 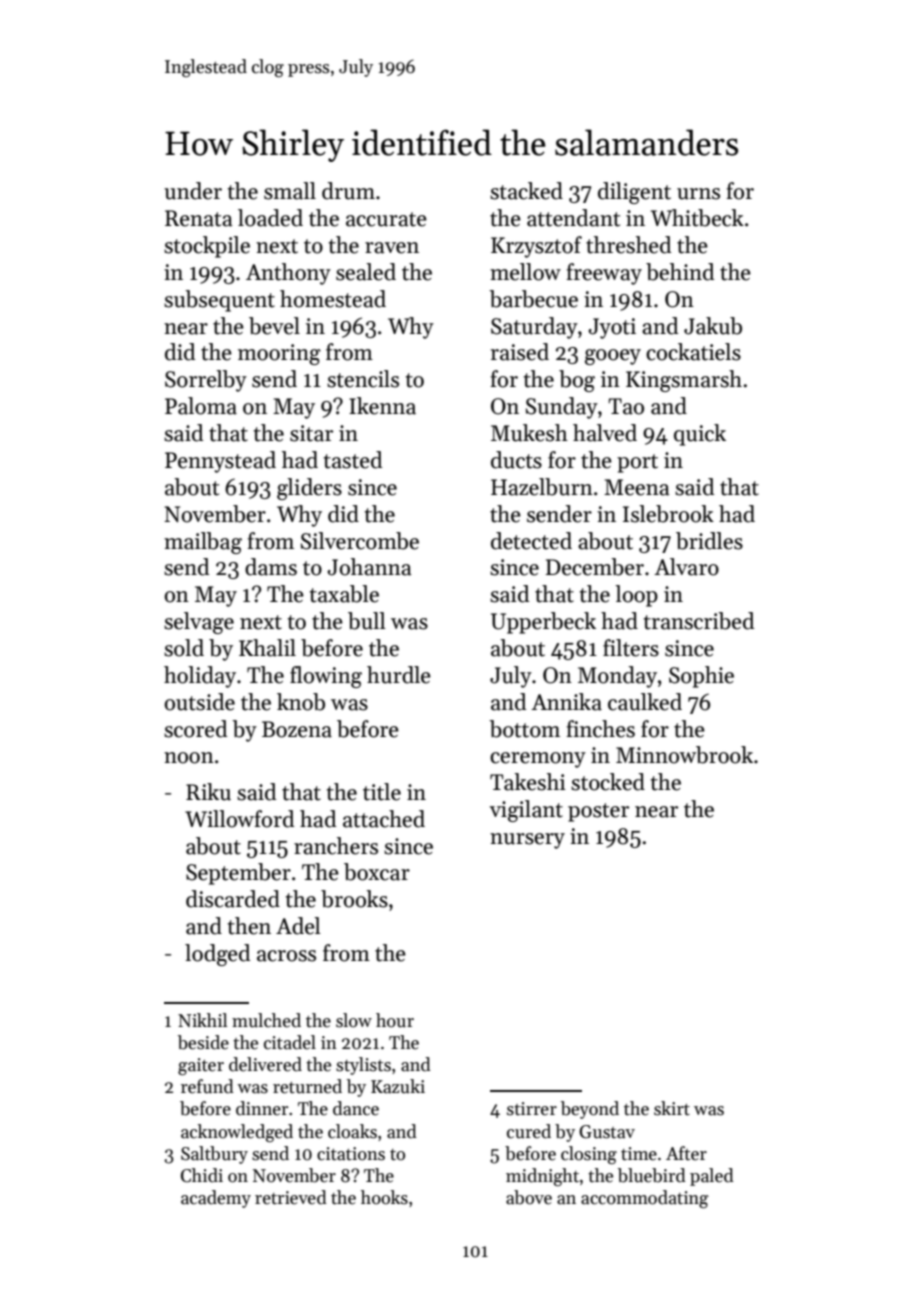 I want to click on stencils, so click(x=363, y=379).
